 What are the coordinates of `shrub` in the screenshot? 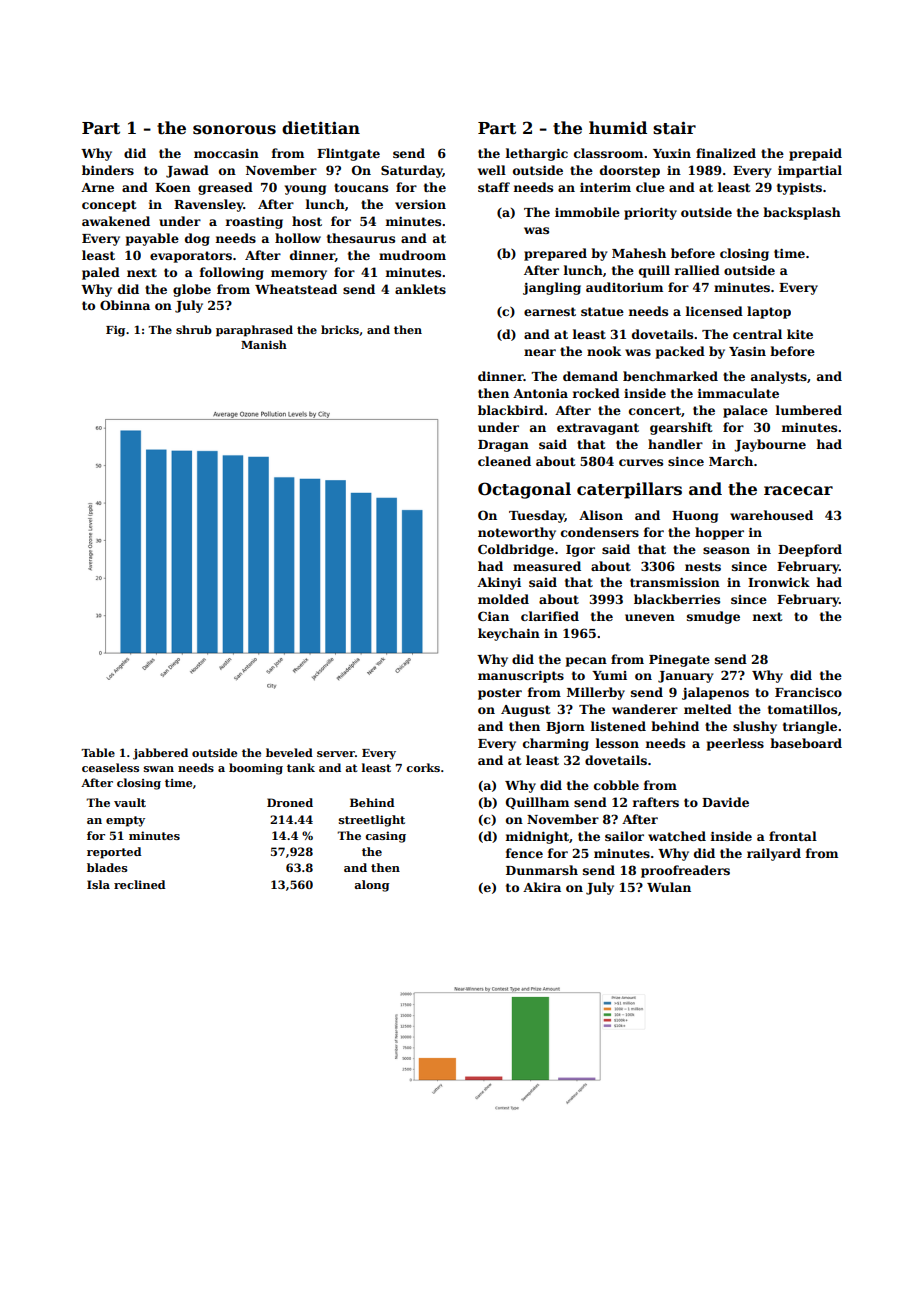 It's located at (194, 329).
